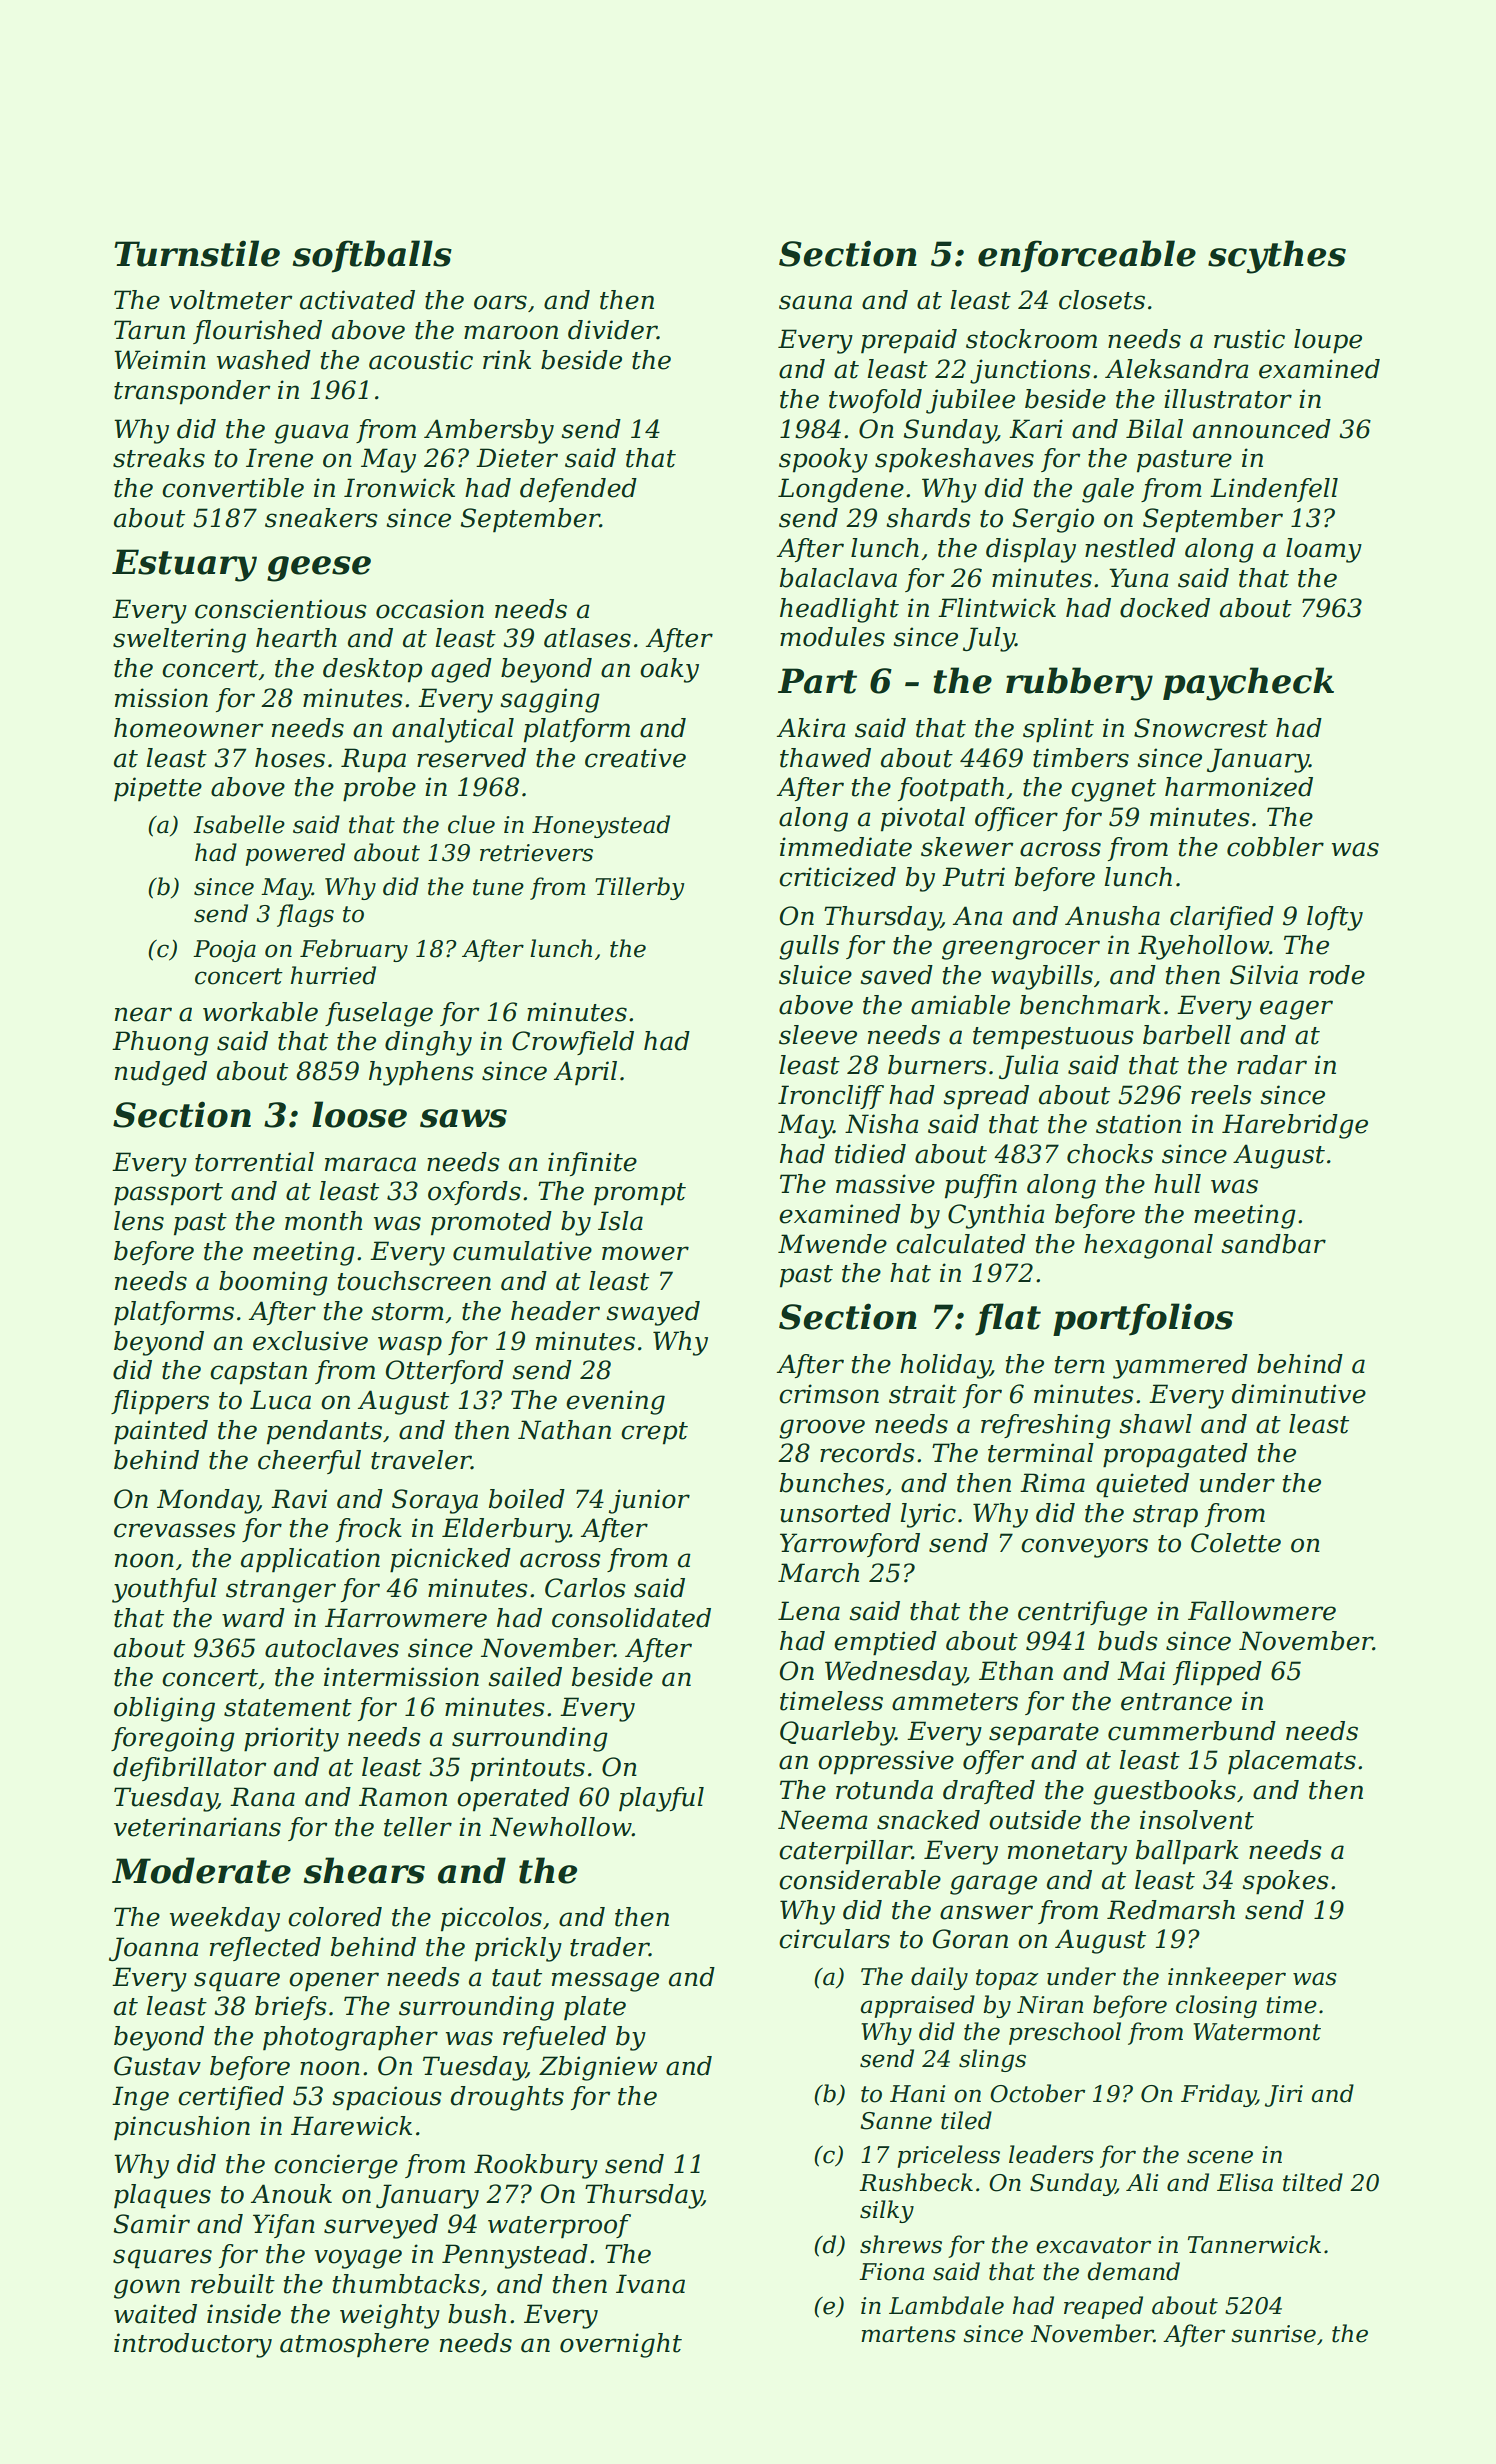 The height and width of the document is (2464, 1496). What do you see at coordinates (184, 565) in the document?
I see `Estuary` at bounding box center [184, 565].
